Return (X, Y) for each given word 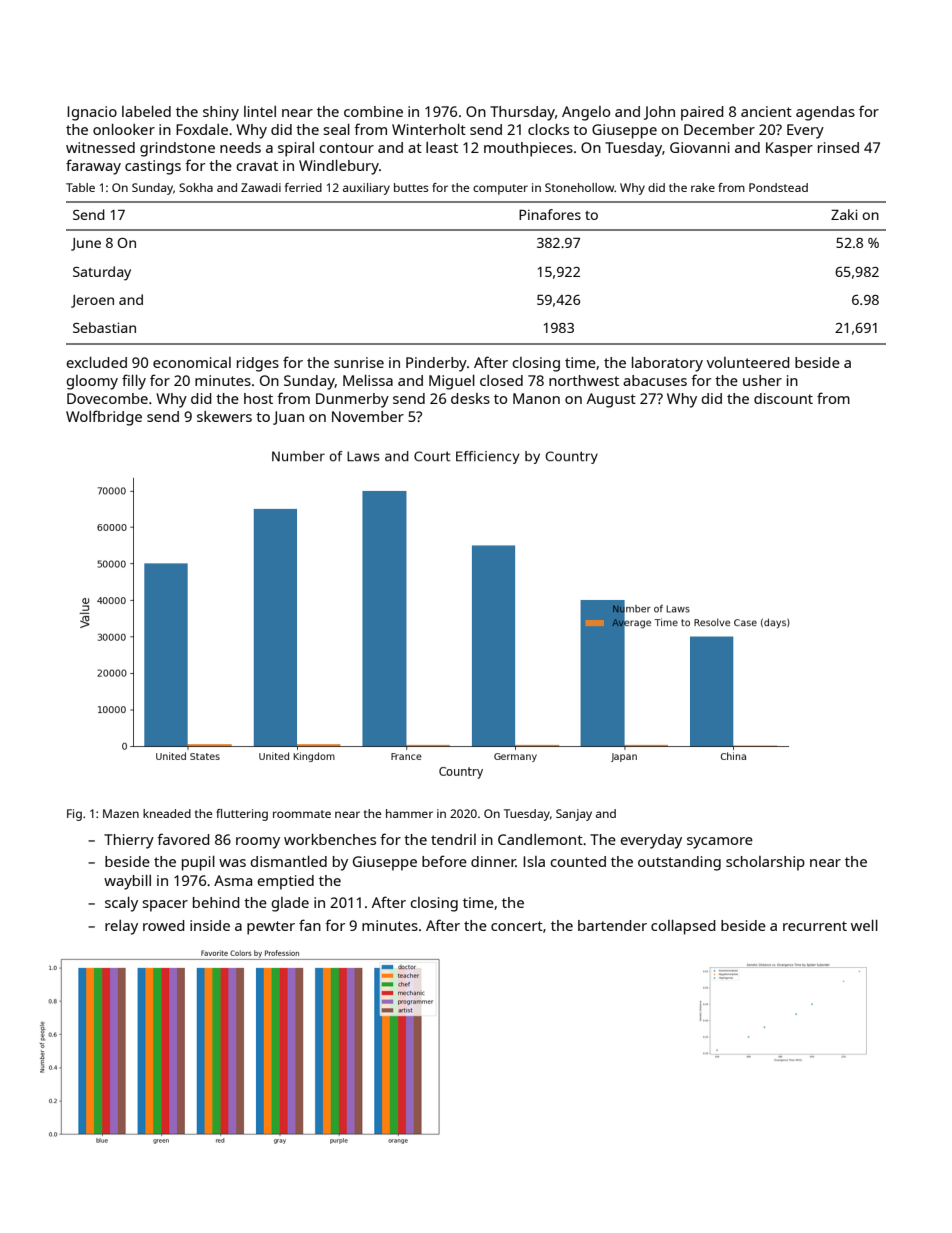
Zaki (844, 214)
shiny (221, 113)
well (864, 925)
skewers (224, 416)
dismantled (288, 861)
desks (470, 398)
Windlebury (339, 167)
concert (517, 926)
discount (783, 398)
